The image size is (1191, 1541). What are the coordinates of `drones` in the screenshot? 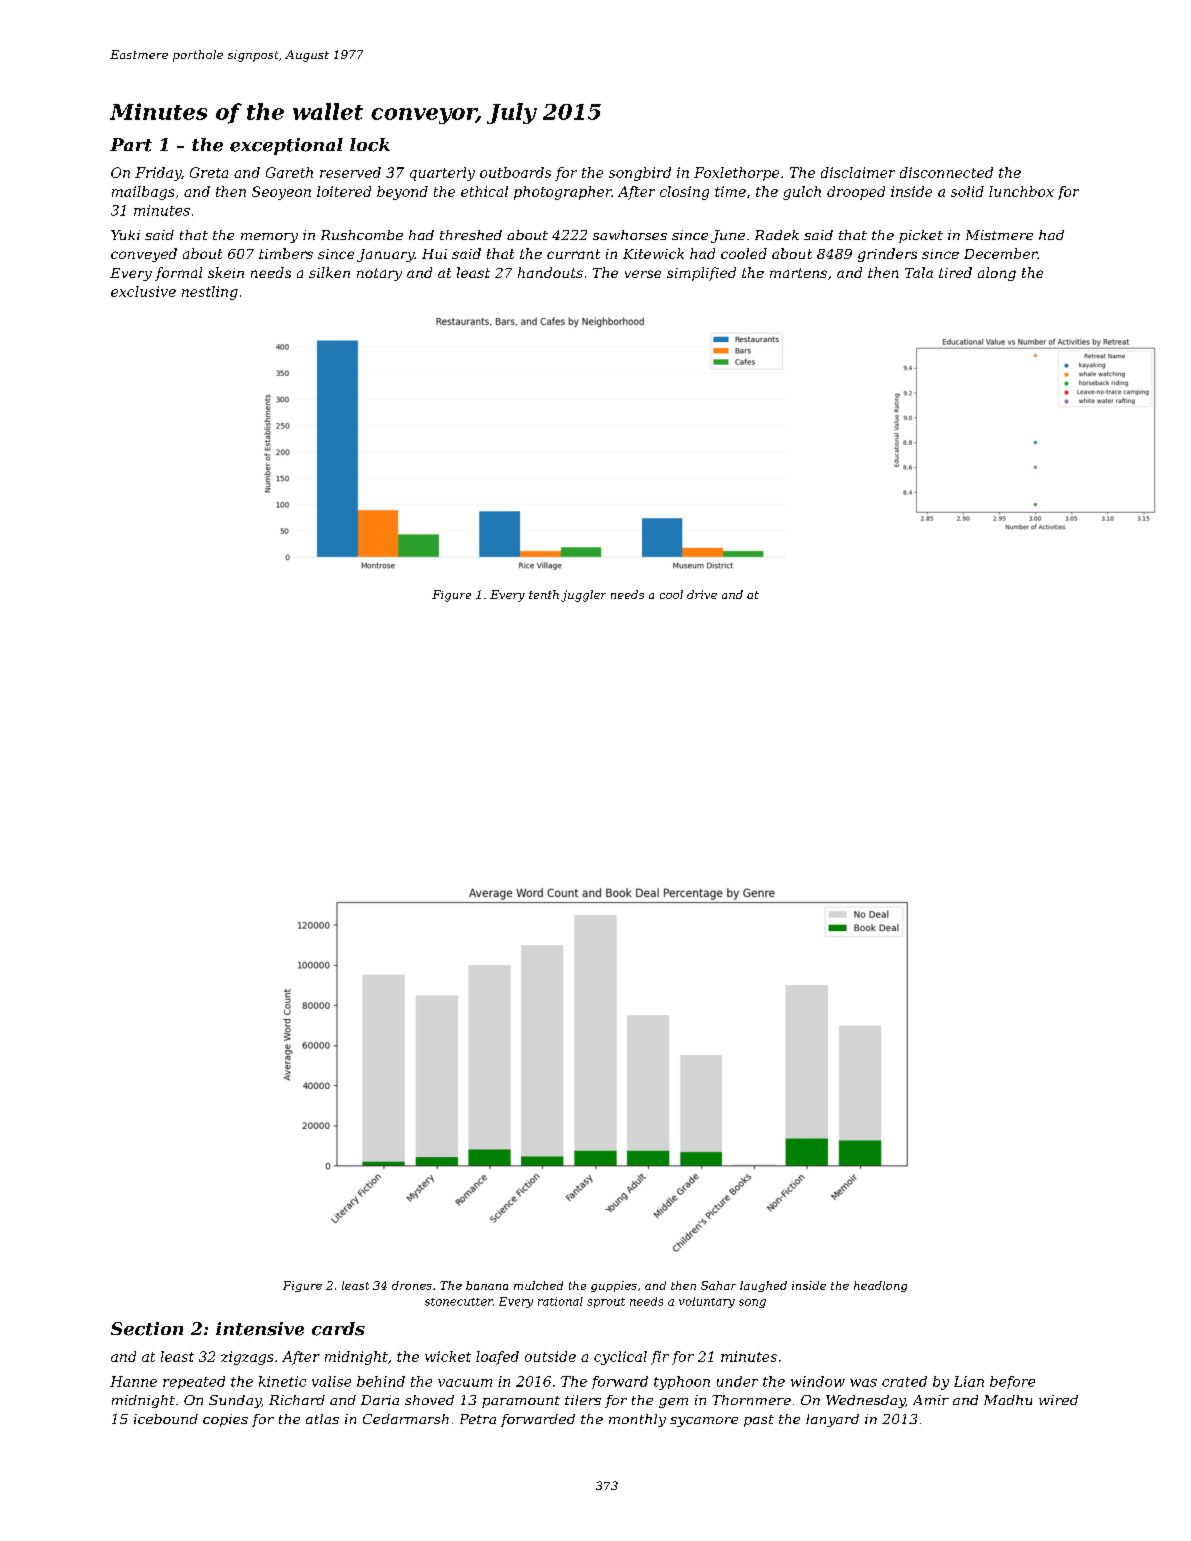 It's located at (412, 1285).
